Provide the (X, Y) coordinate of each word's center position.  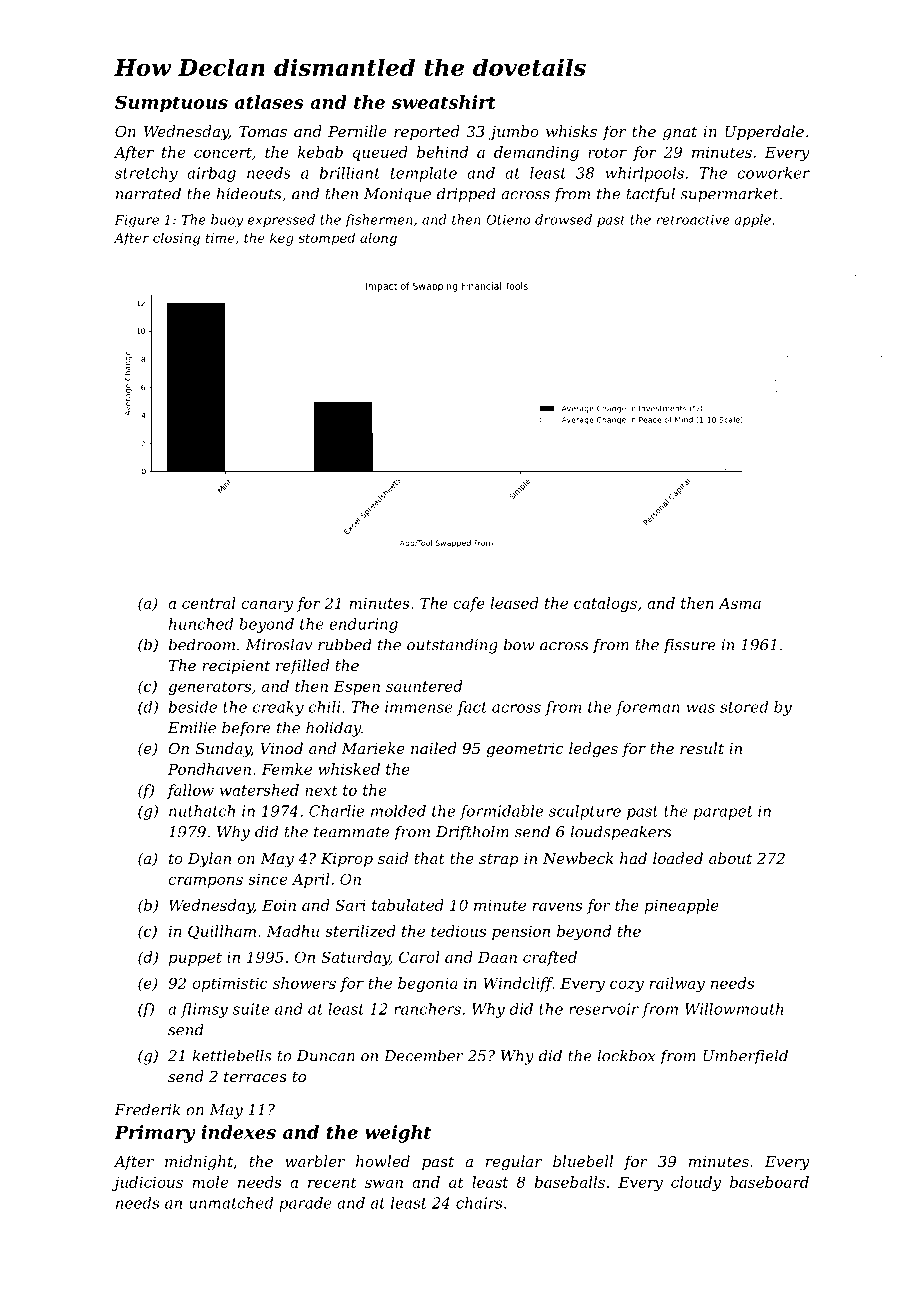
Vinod (281, 748)
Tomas (263, 131)
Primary (154, 1134)
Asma (739, 603)
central (209, 603)
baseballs (570, 1182)
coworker (773, 173)
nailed (434, 748)
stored (744, 707)
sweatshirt (444, 102)
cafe (469, 604)
